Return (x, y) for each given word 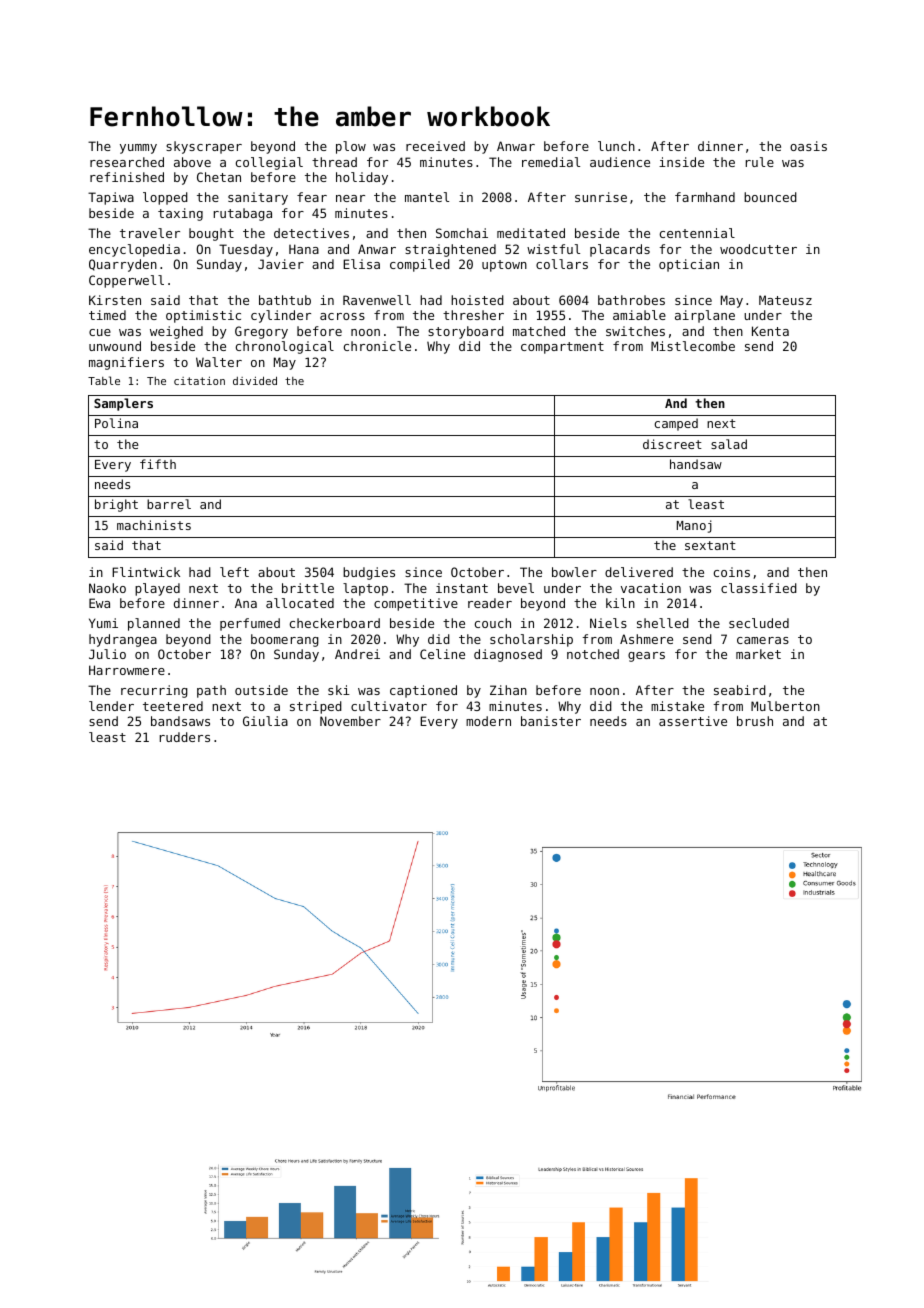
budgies (369, 573)
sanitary (258, 198)
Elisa (361, 264)
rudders (185, 737)
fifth (158, 464)
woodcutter (758, 249)
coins (732, 572)
